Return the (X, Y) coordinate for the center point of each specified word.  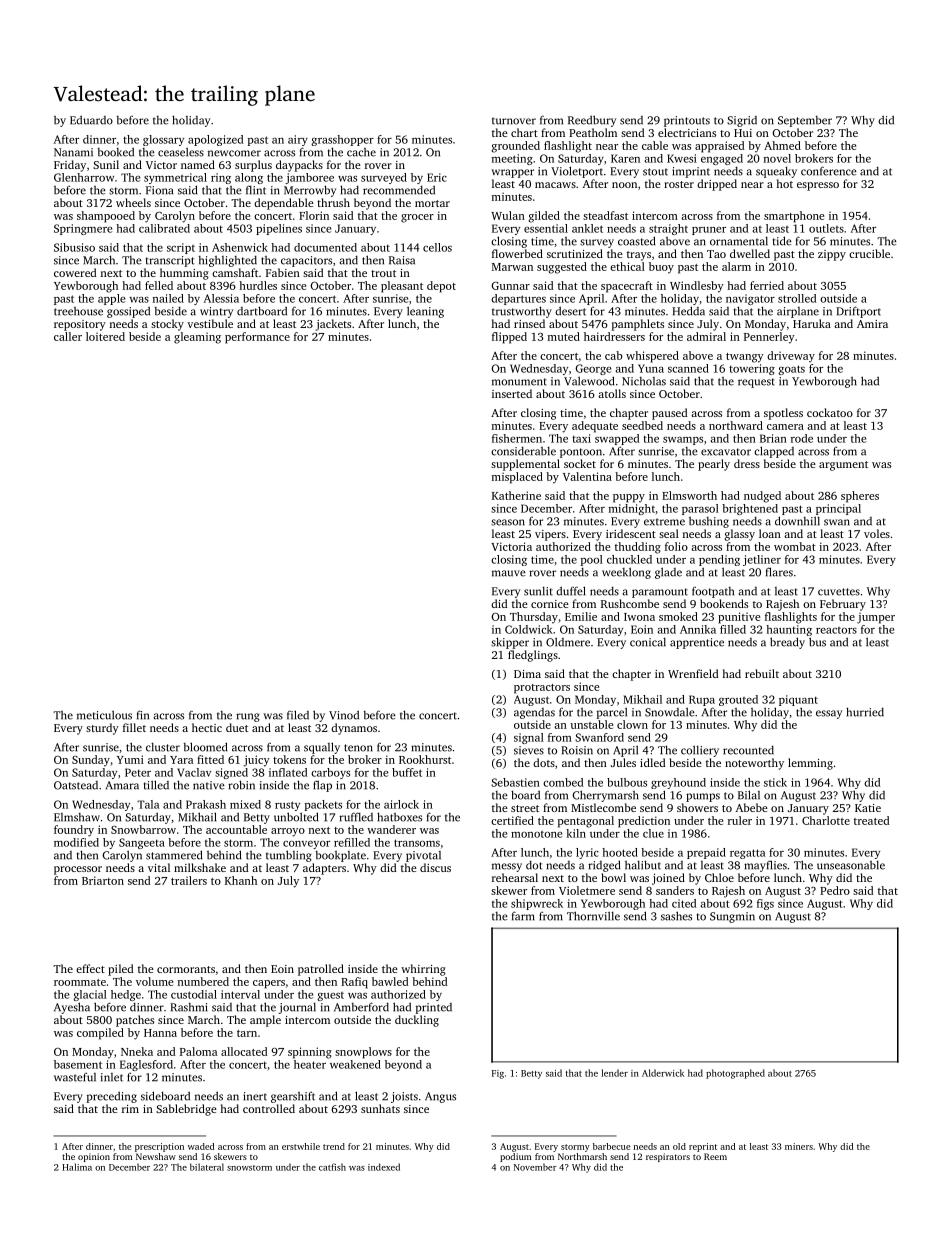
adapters (324, 869)
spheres (860, 497)
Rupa (702, 700)
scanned (688, 368)
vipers (550, 535)
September (805, 121)
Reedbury (592, 121)
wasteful (75, 1077)
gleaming (197, 338)
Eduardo (91, 120)
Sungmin (732, 917)
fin (143, 715)
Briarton (103, 880)
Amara (122, 785)
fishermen (517, 438)
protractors (542, 689)
